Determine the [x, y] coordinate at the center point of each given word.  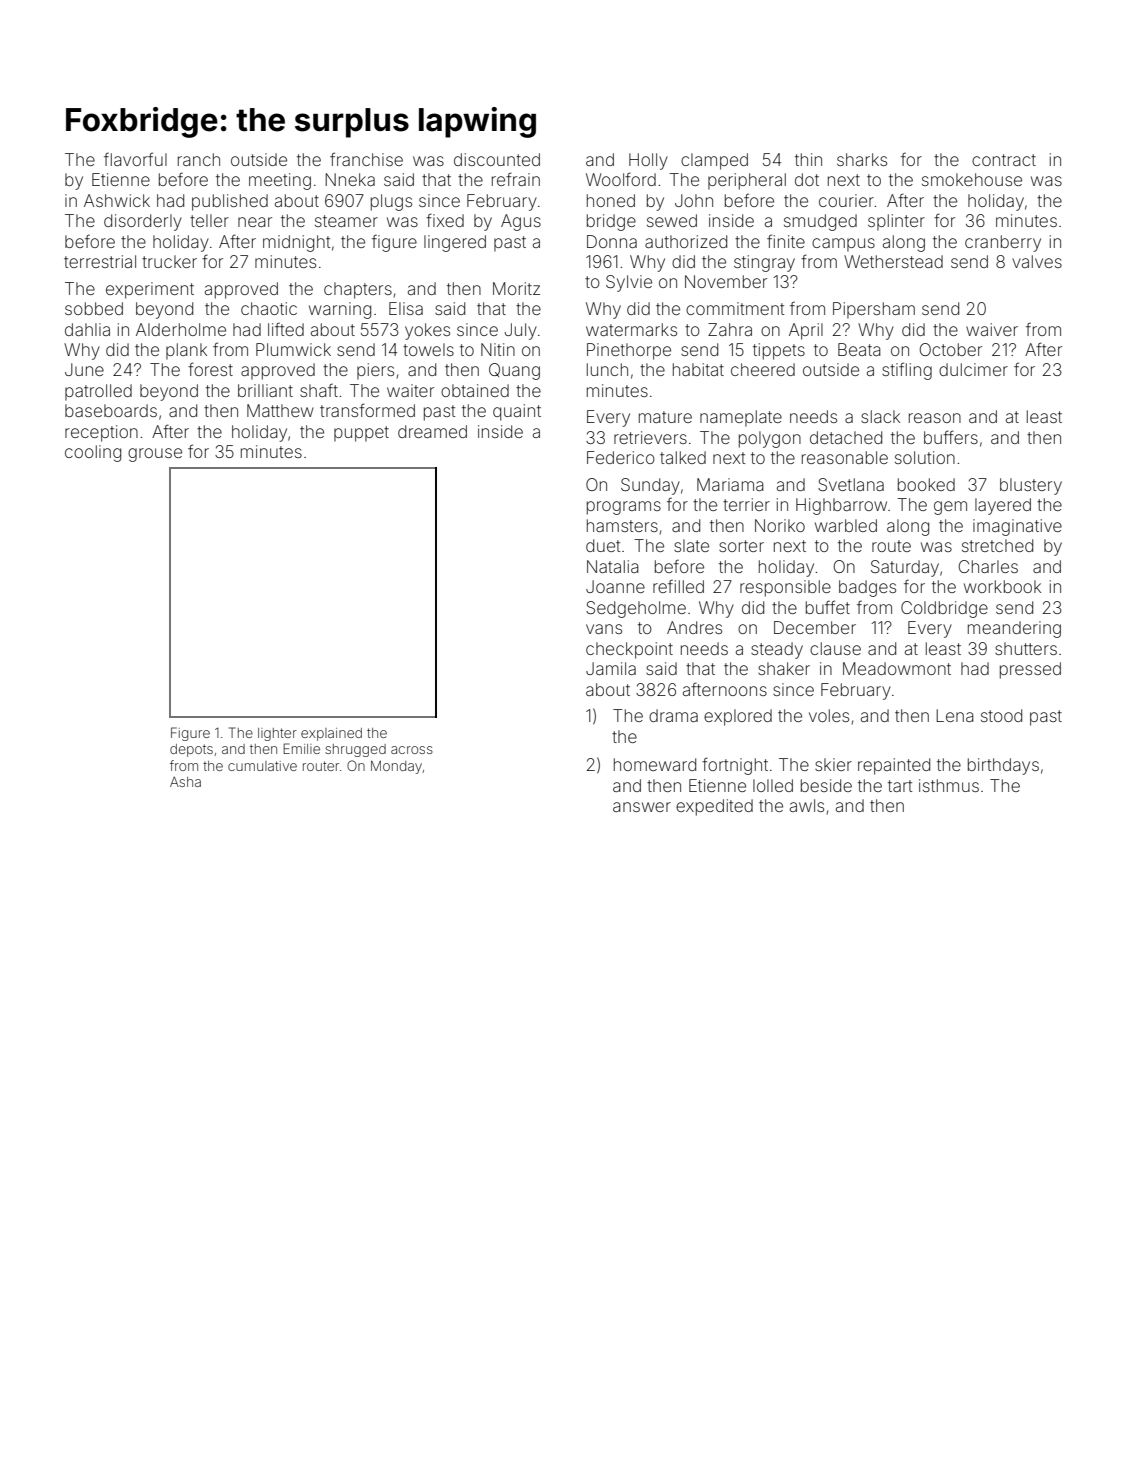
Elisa [406, 308]
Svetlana [851, 484]
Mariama [730, 484]
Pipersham [874, 310]
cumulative [262, 766]
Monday [396, 767]
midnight [296, 243]
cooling [93, 453]
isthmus [949, 785]
